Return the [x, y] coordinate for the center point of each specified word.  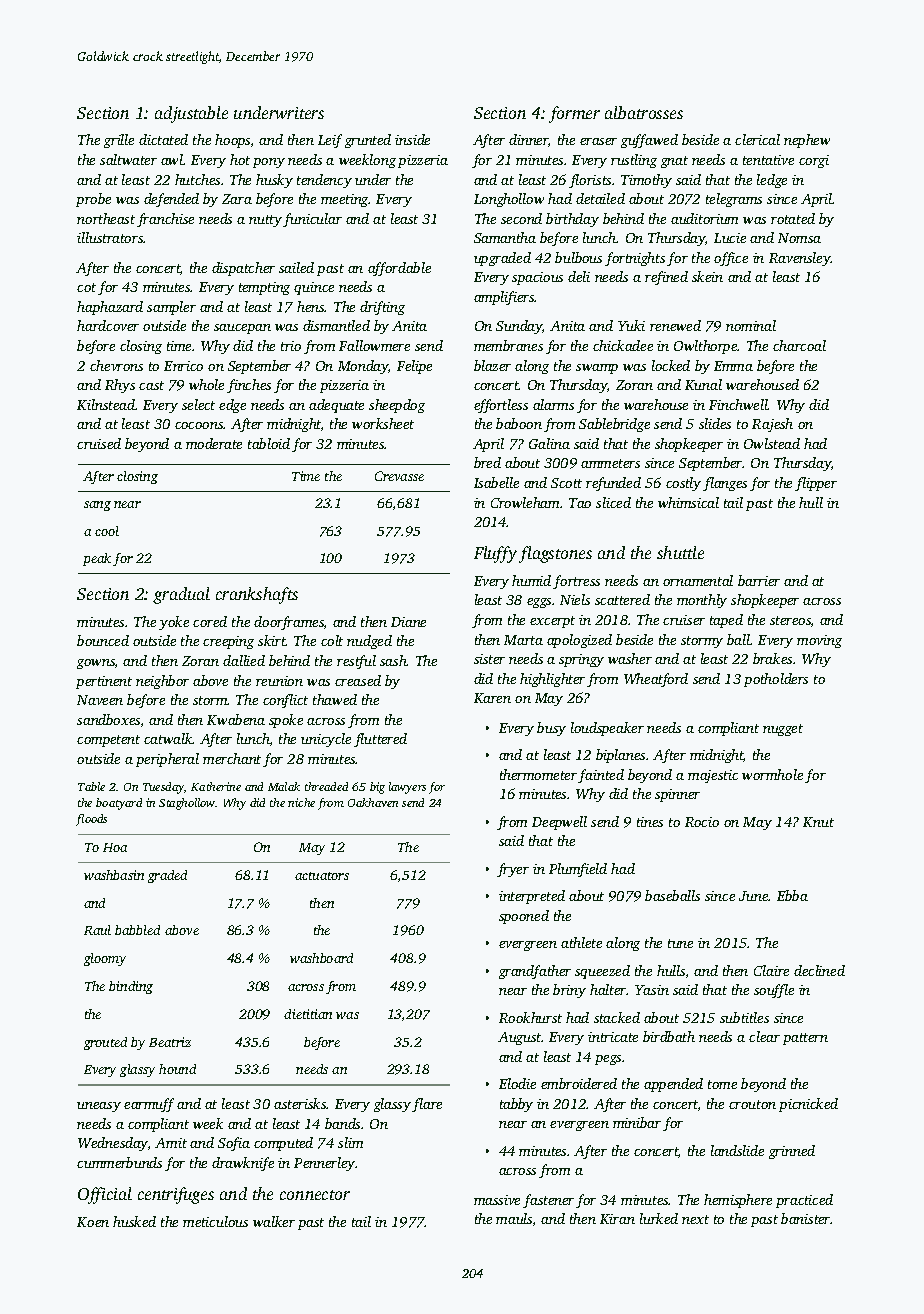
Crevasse [399, 476]
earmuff [149, 1105]
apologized [579, 641]
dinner [529, 140]
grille [119, 141]
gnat [674, 162]
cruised [99, 443]
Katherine [216, 786]
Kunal [703, 384]
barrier [759, 580]
